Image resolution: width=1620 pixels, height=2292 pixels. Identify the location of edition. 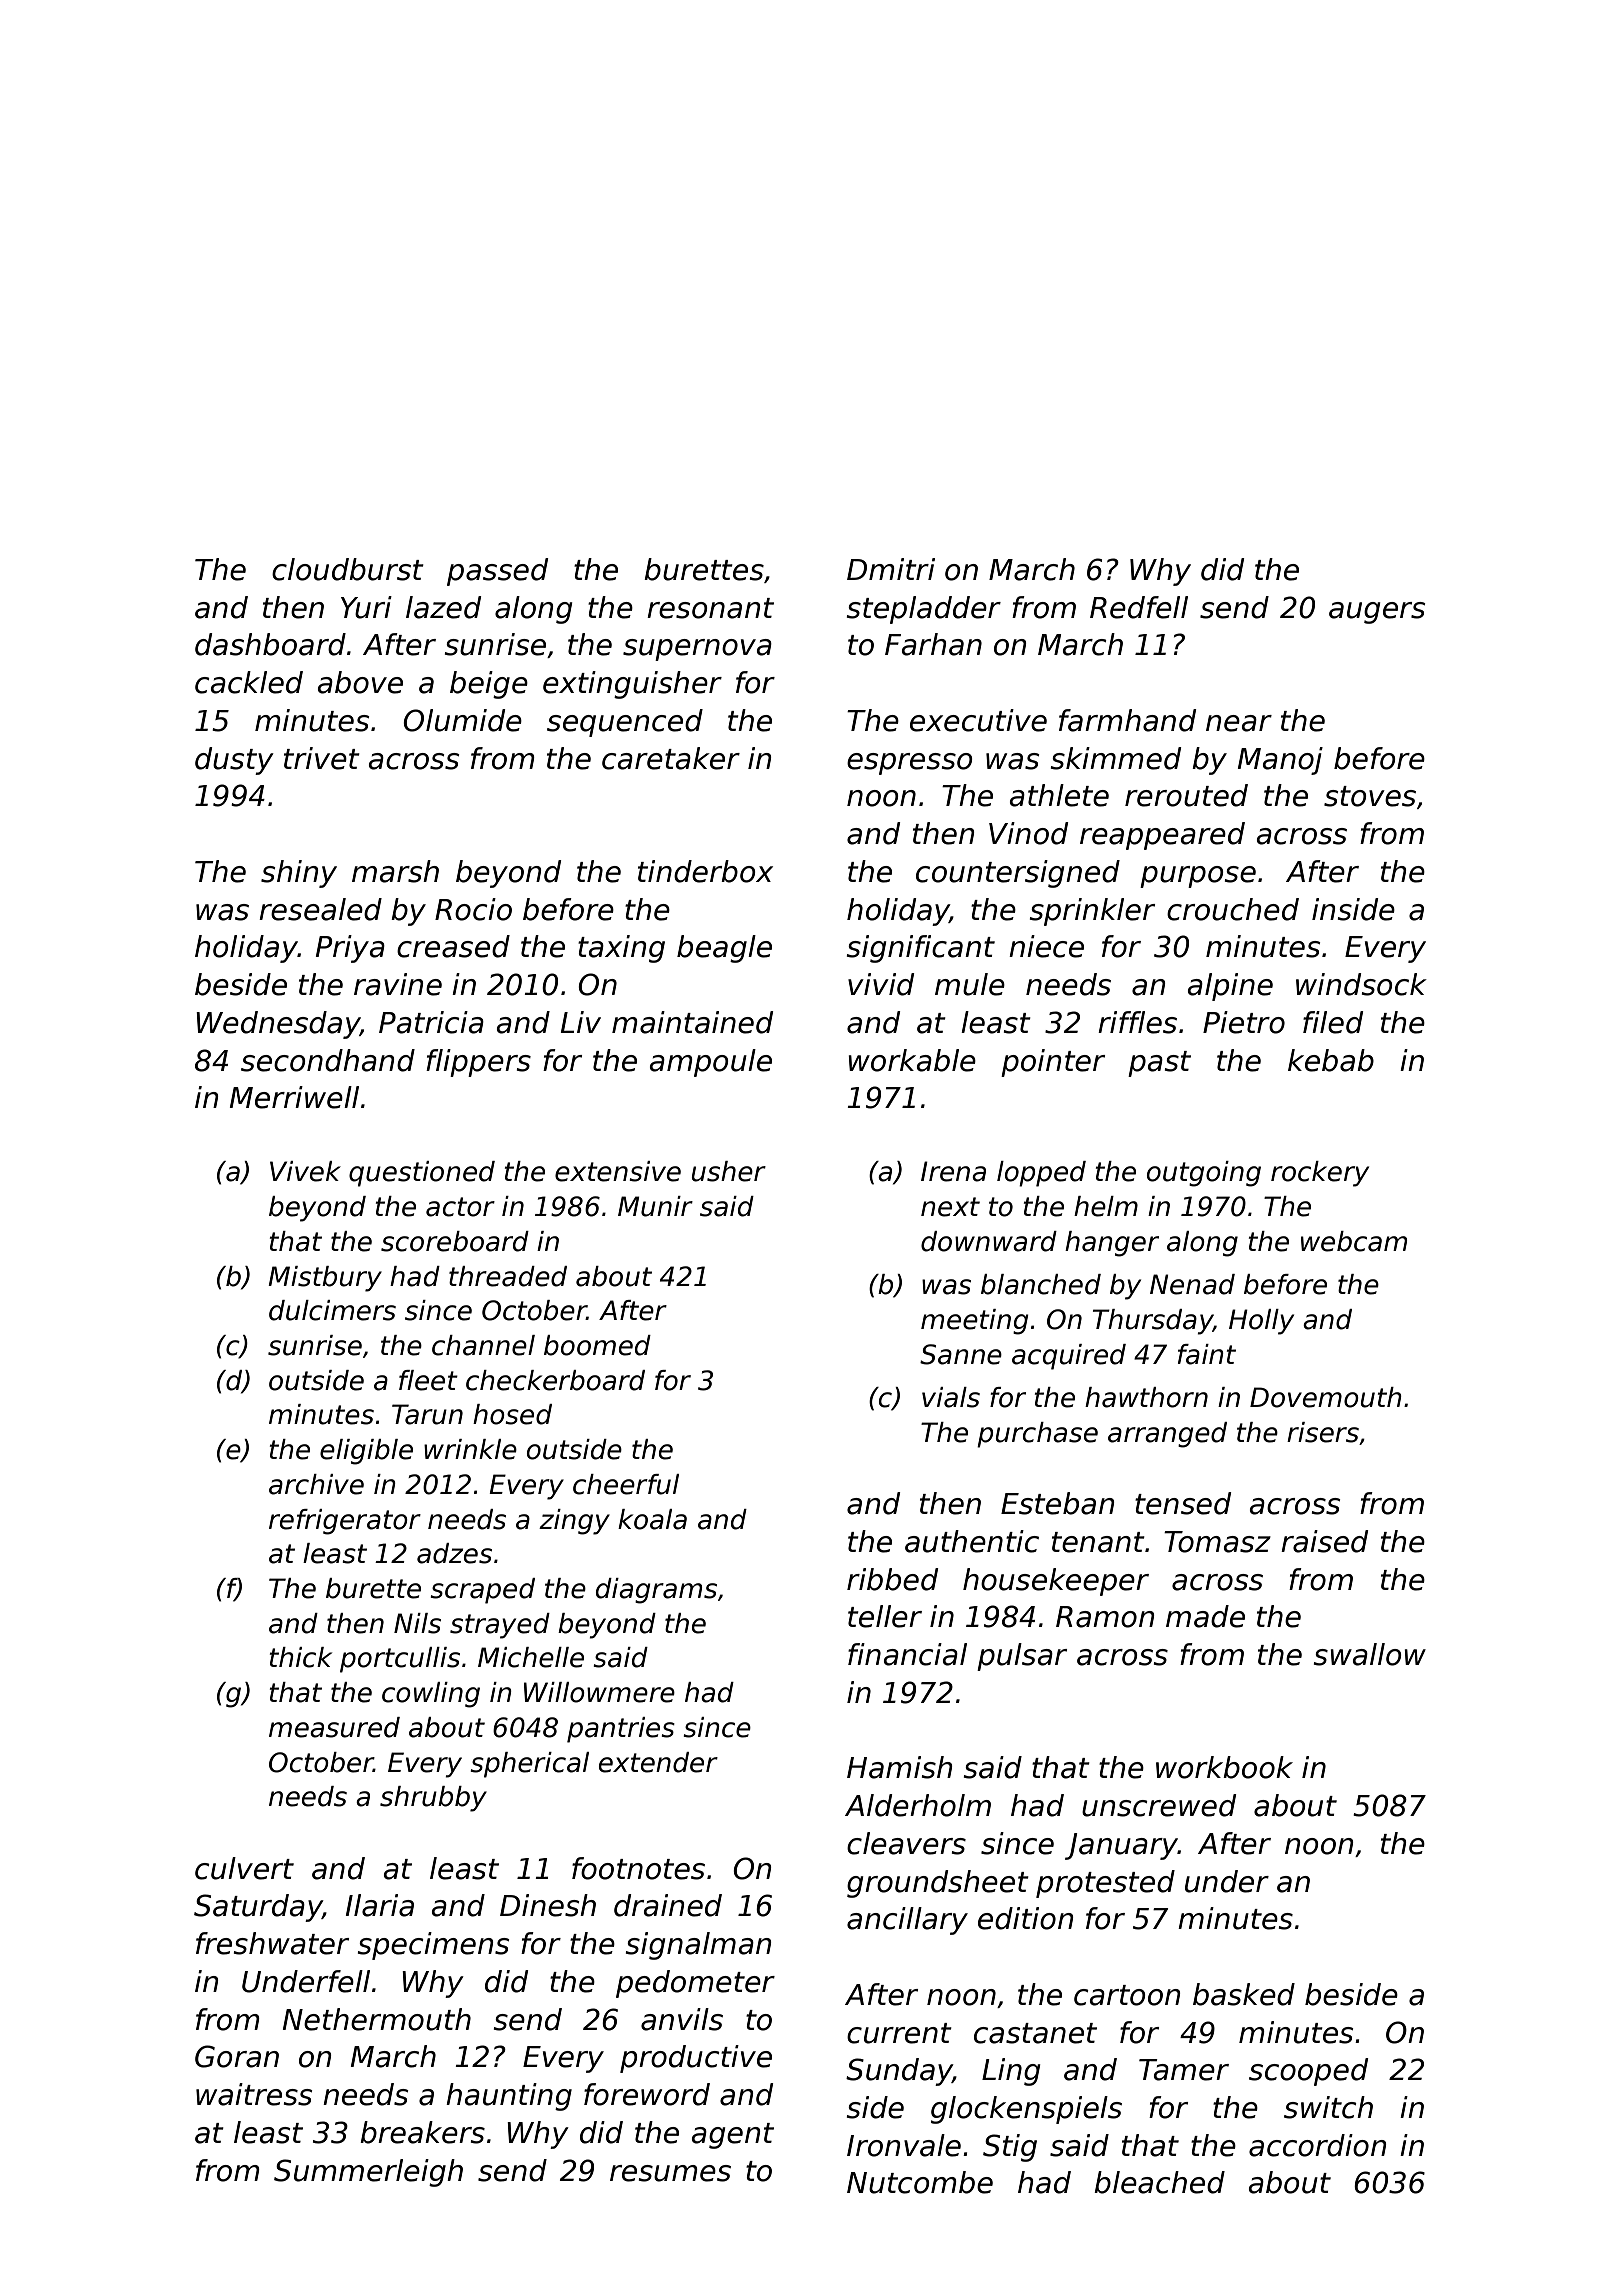
(1026, 1918).
